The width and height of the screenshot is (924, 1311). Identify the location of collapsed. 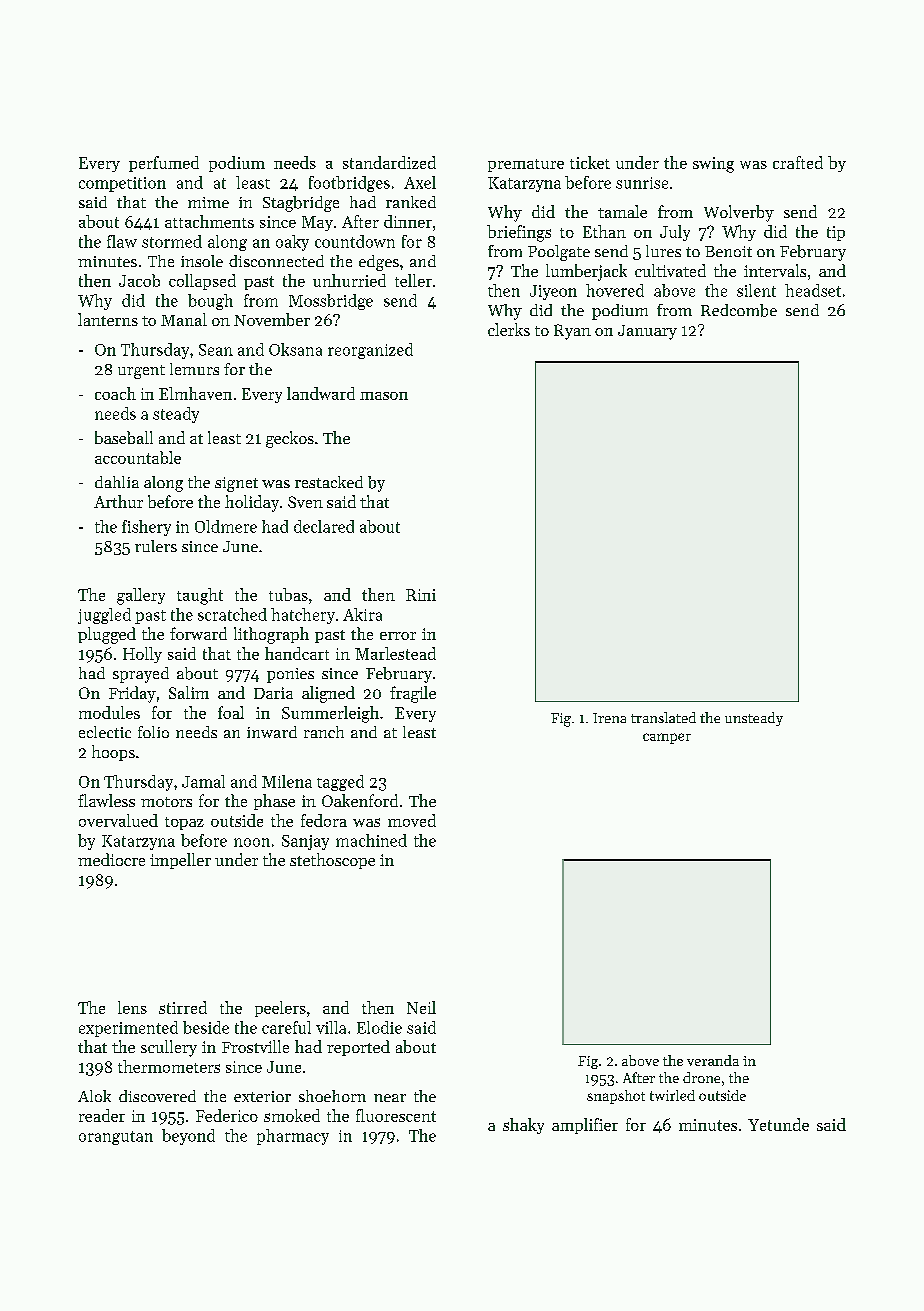
(202, 282).
